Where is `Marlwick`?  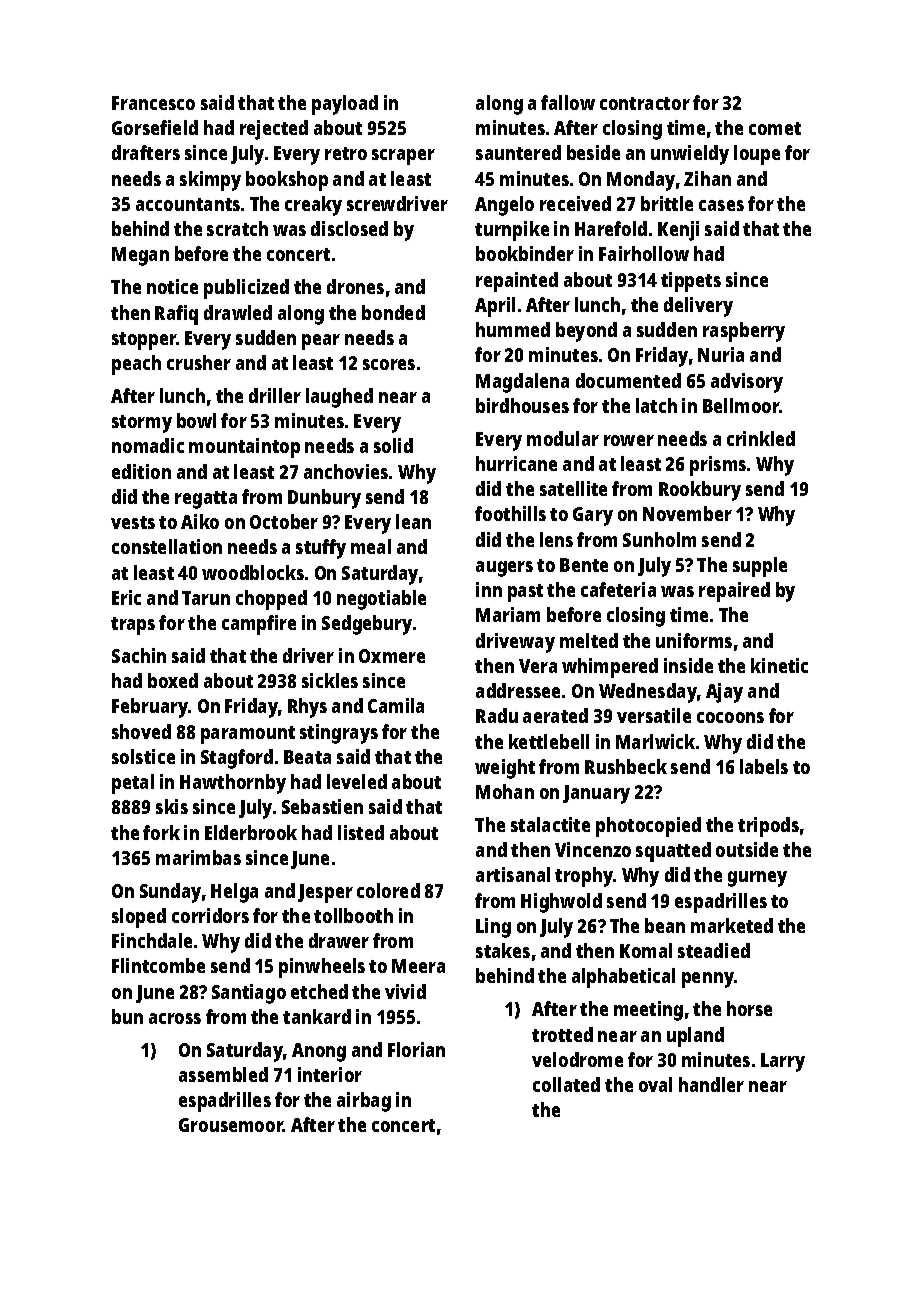
Marlwick is located at coordinates (655, 741).
